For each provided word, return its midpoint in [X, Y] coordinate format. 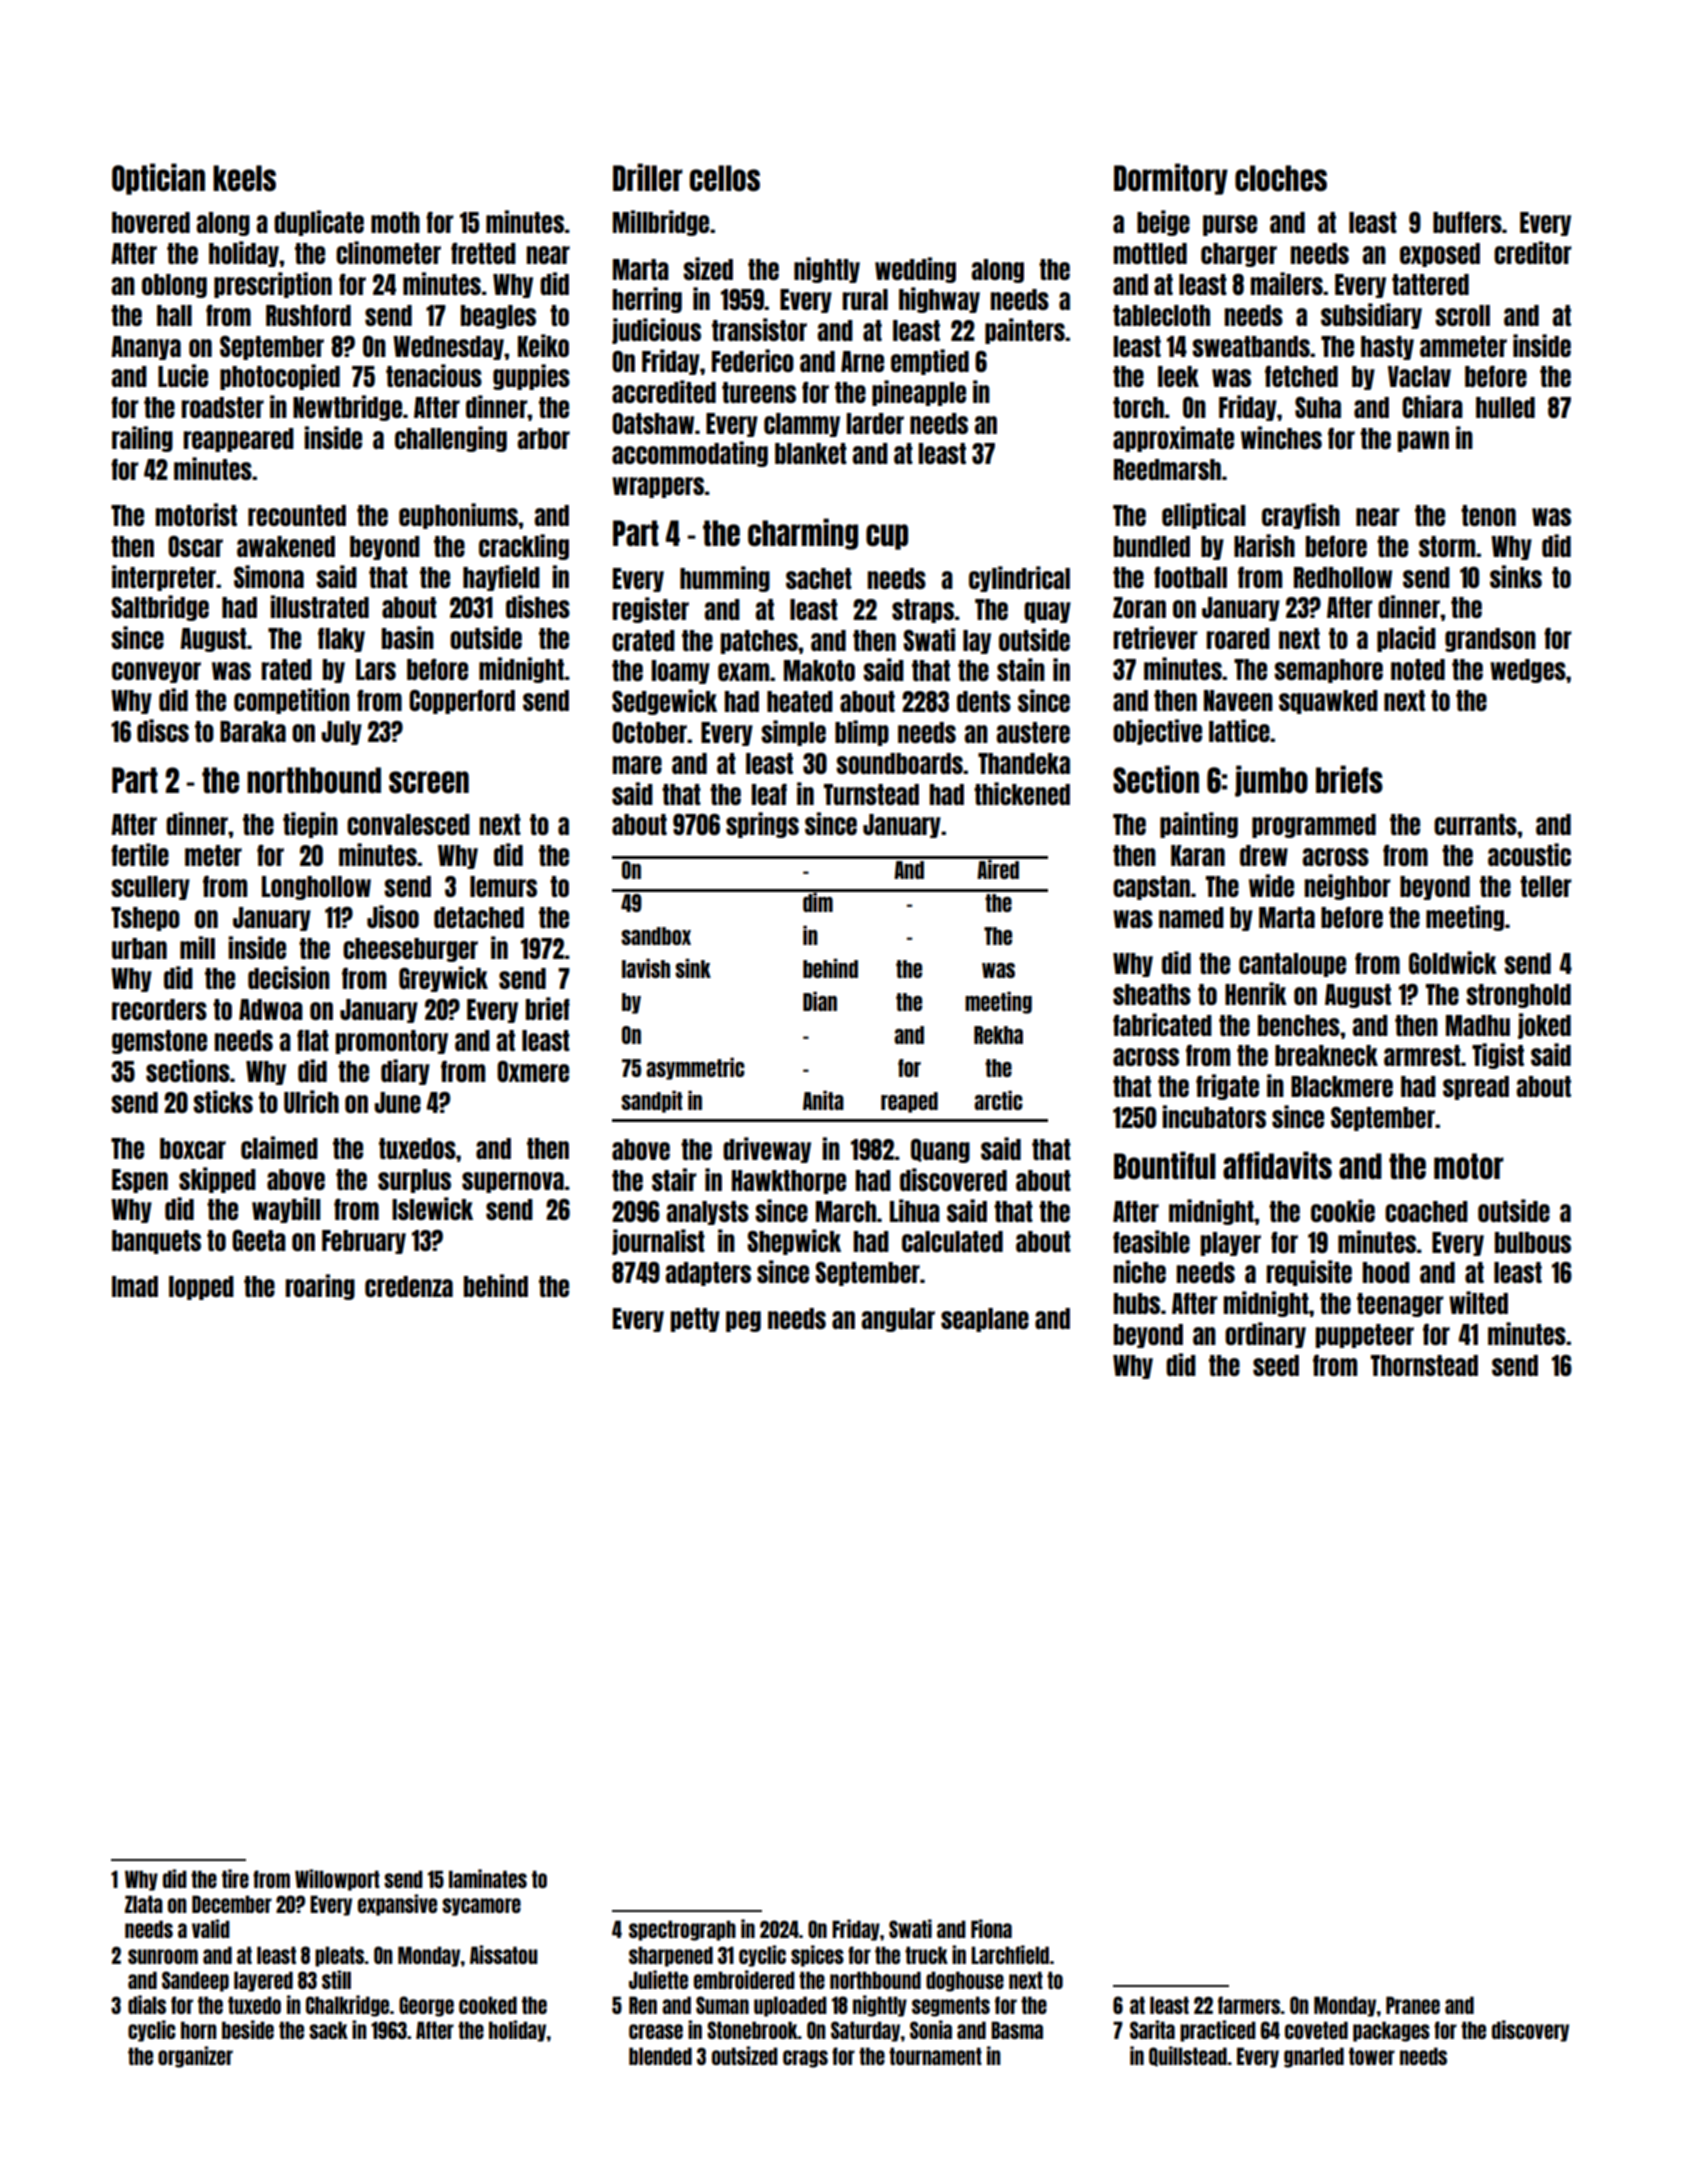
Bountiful [1165, 1165]
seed [1276, 1365]
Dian [820, 1001]
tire [235, 1878]
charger [1239, 255]
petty [695, 1320]
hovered [151, 222]
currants [1475, 824]
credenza [409, 1286]
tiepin [310, 825]
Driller [648, 177]
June [397, 1102]
